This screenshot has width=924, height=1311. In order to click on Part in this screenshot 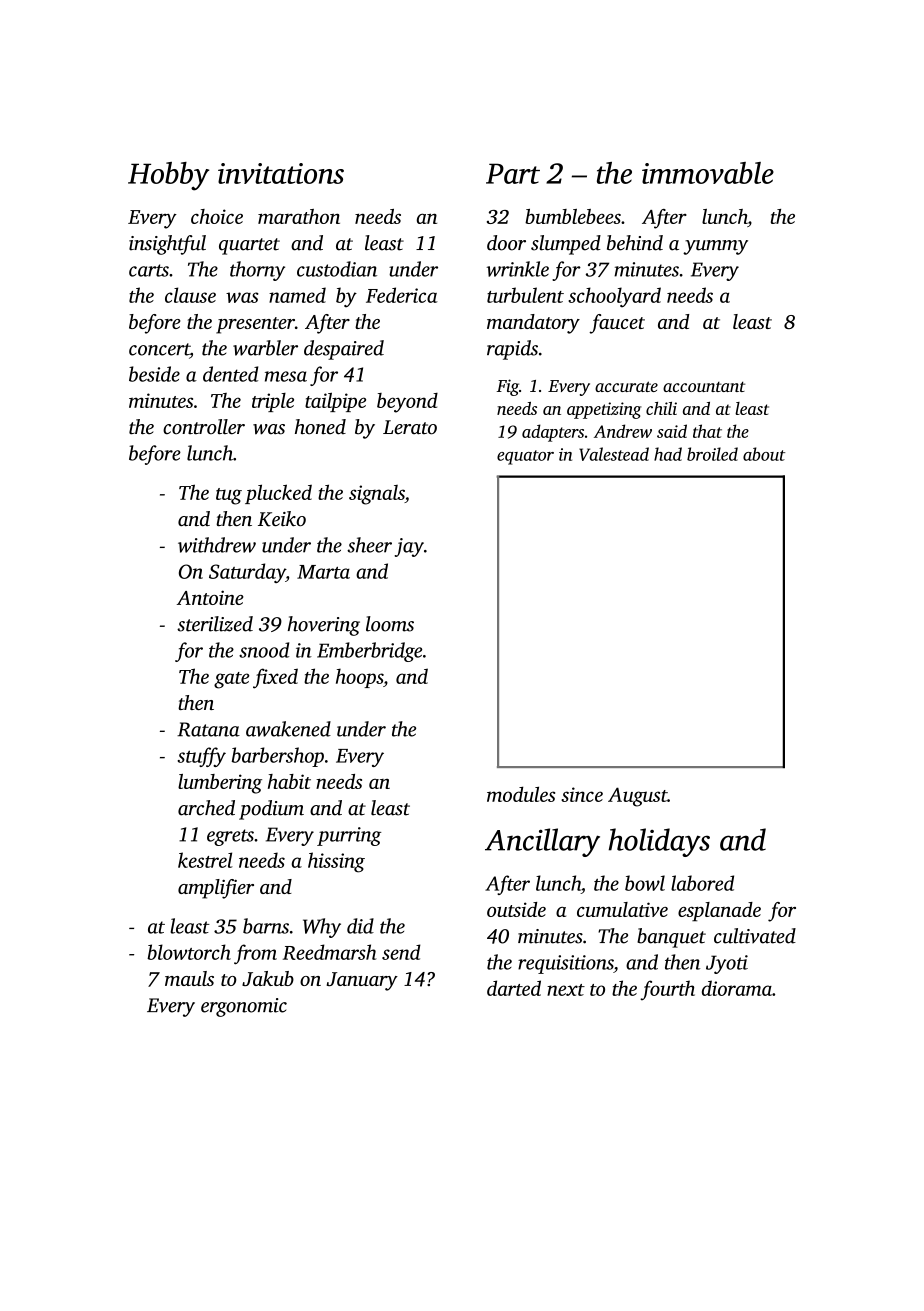, I will do `click(513, 173)`.
